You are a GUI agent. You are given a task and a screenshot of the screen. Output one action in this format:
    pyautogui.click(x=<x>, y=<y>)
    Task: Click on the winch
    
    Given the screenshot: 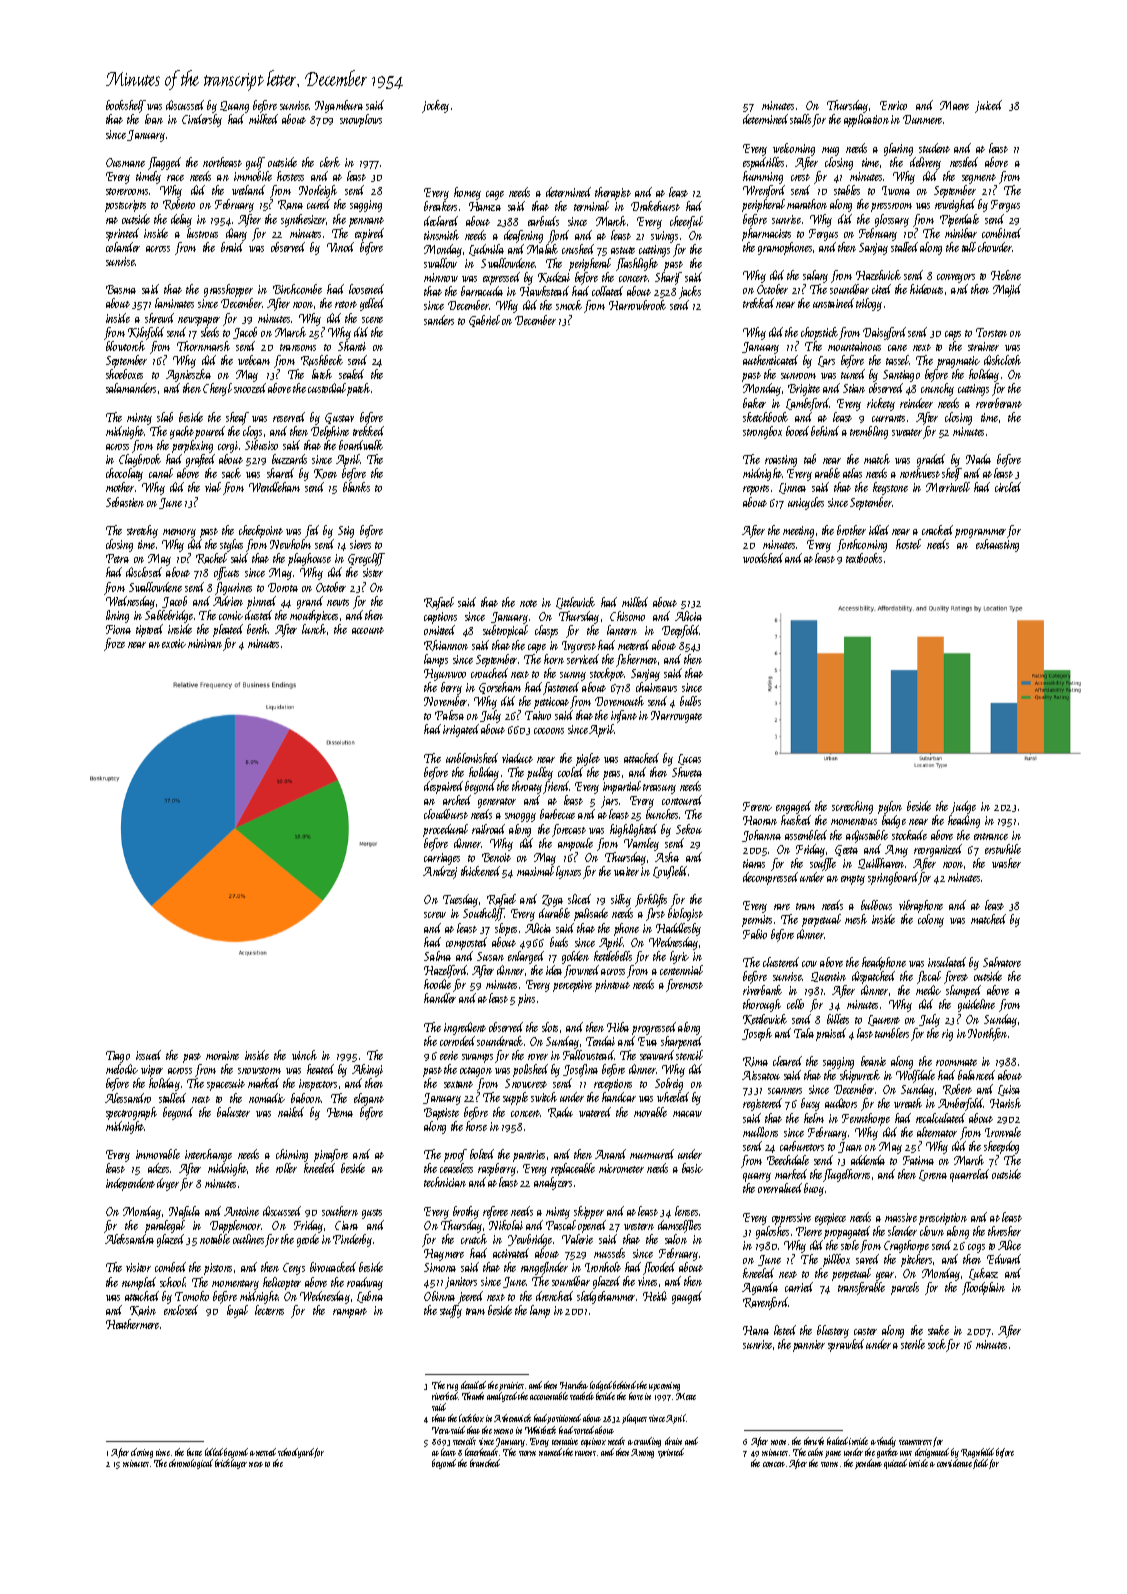 What is the action you would take?
    pyautogui.click(x=304, y=1055)
